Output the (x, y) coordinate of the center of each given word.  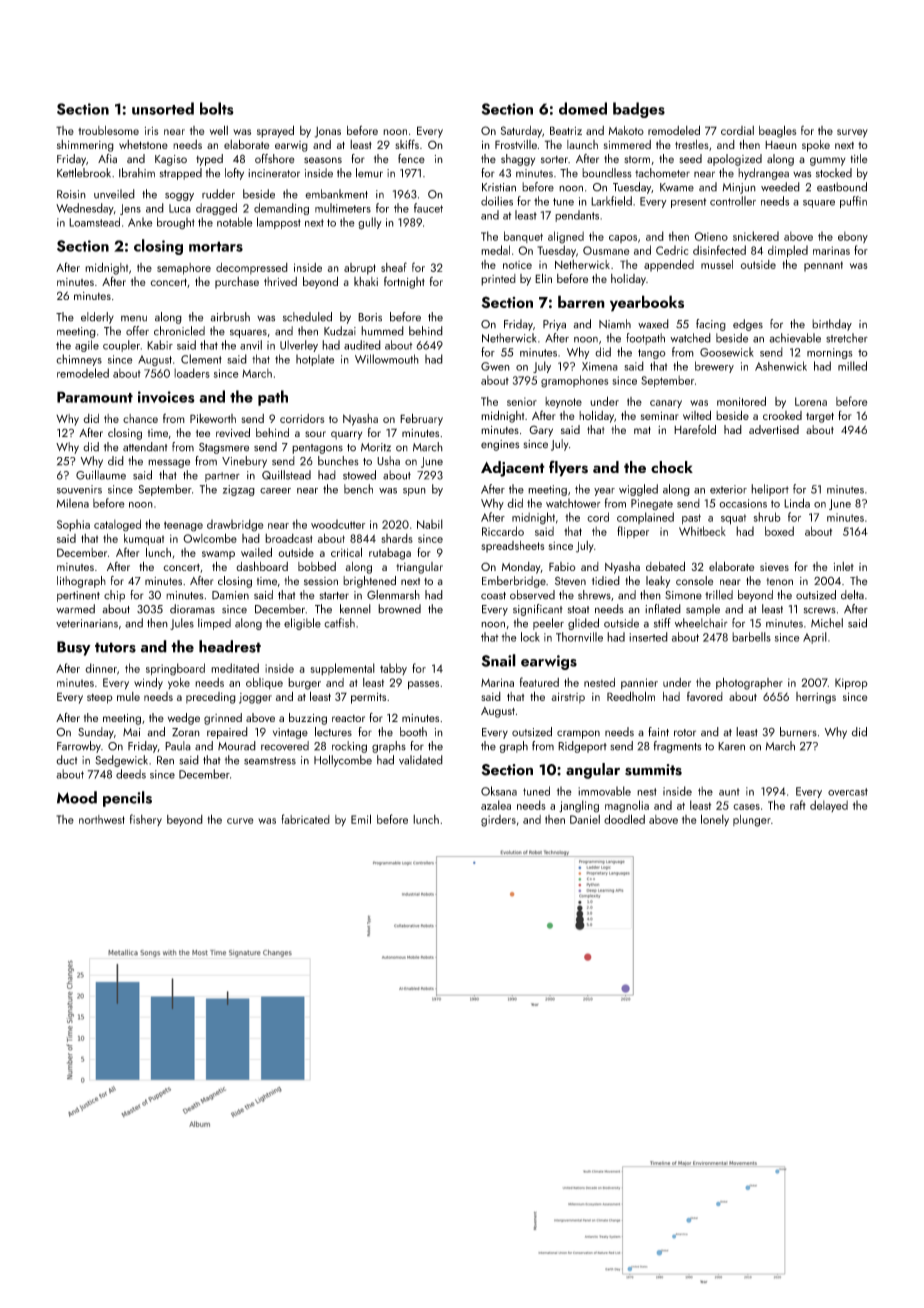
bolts (217, 108)
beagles (778, 131)
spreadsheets (513, 547)
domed (583, 108)
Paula (178, 746)
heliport (770, 490)
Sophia (73, 525)
